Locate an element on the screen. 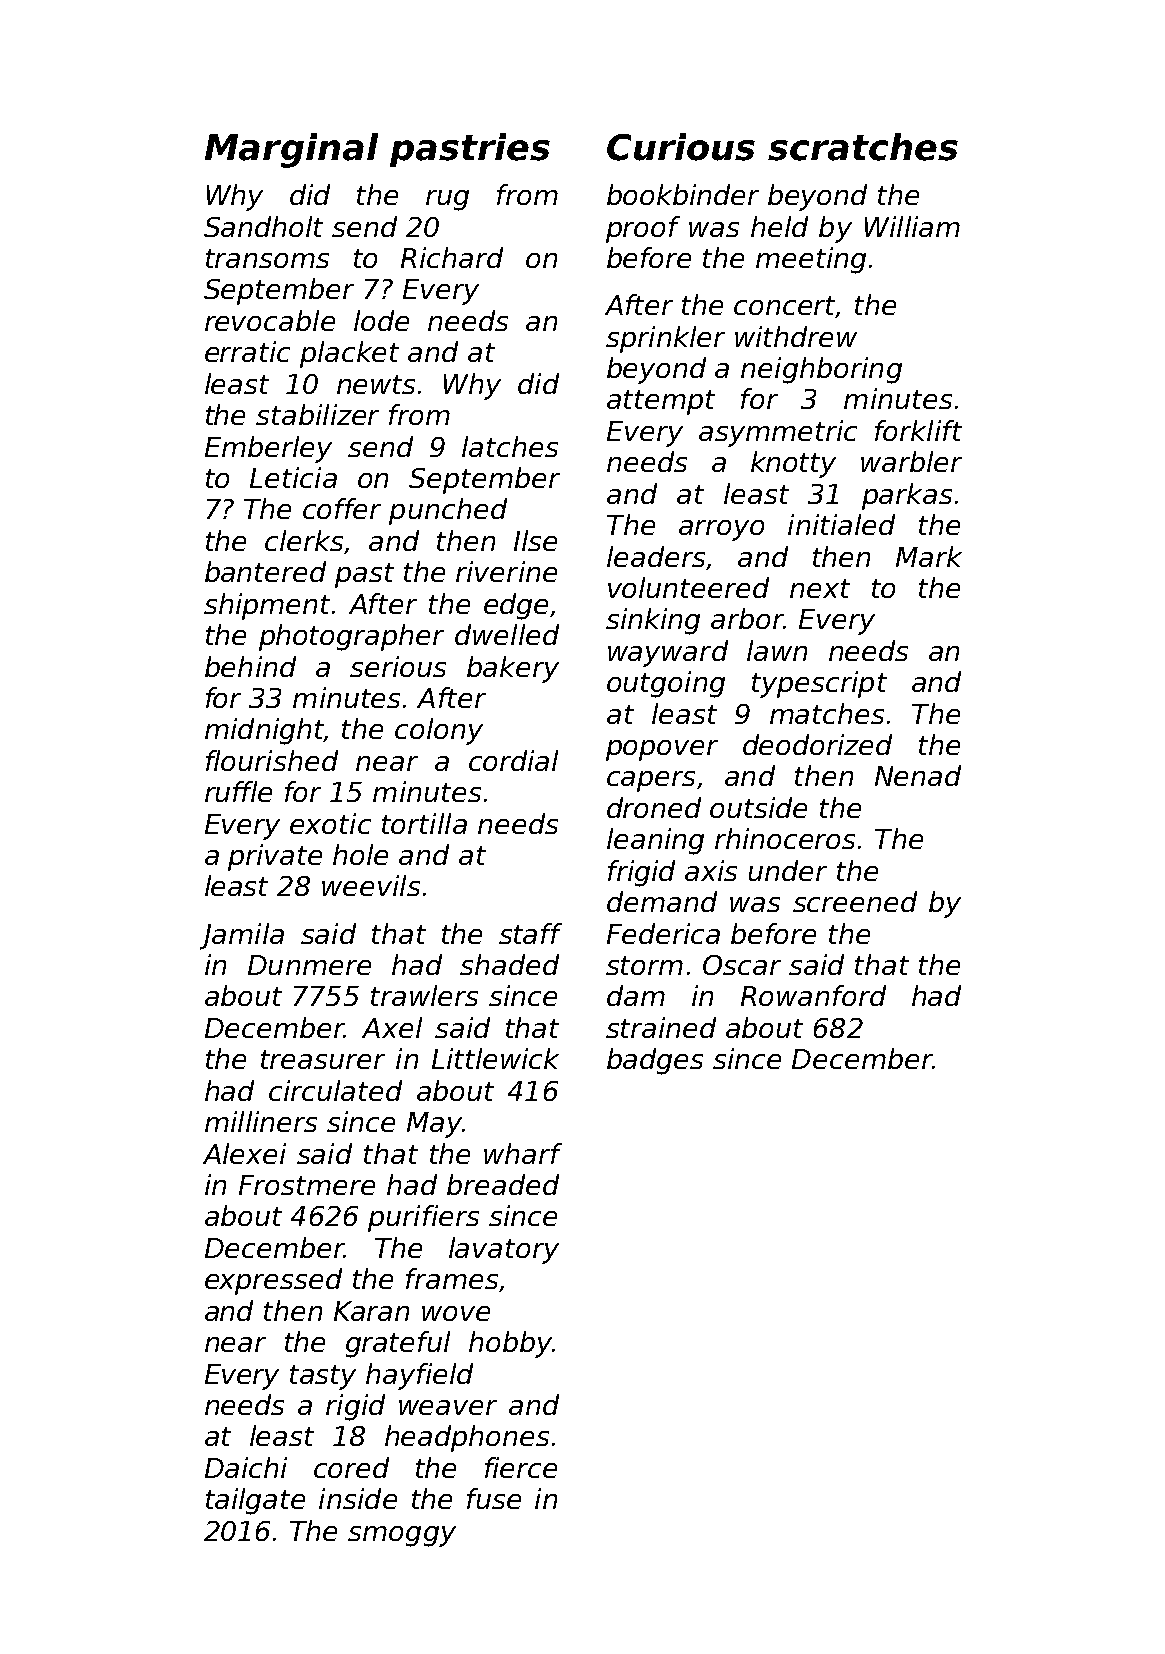 This screenshot has height=1654, width=1165. badges is located at coordinates (655, 1061).
